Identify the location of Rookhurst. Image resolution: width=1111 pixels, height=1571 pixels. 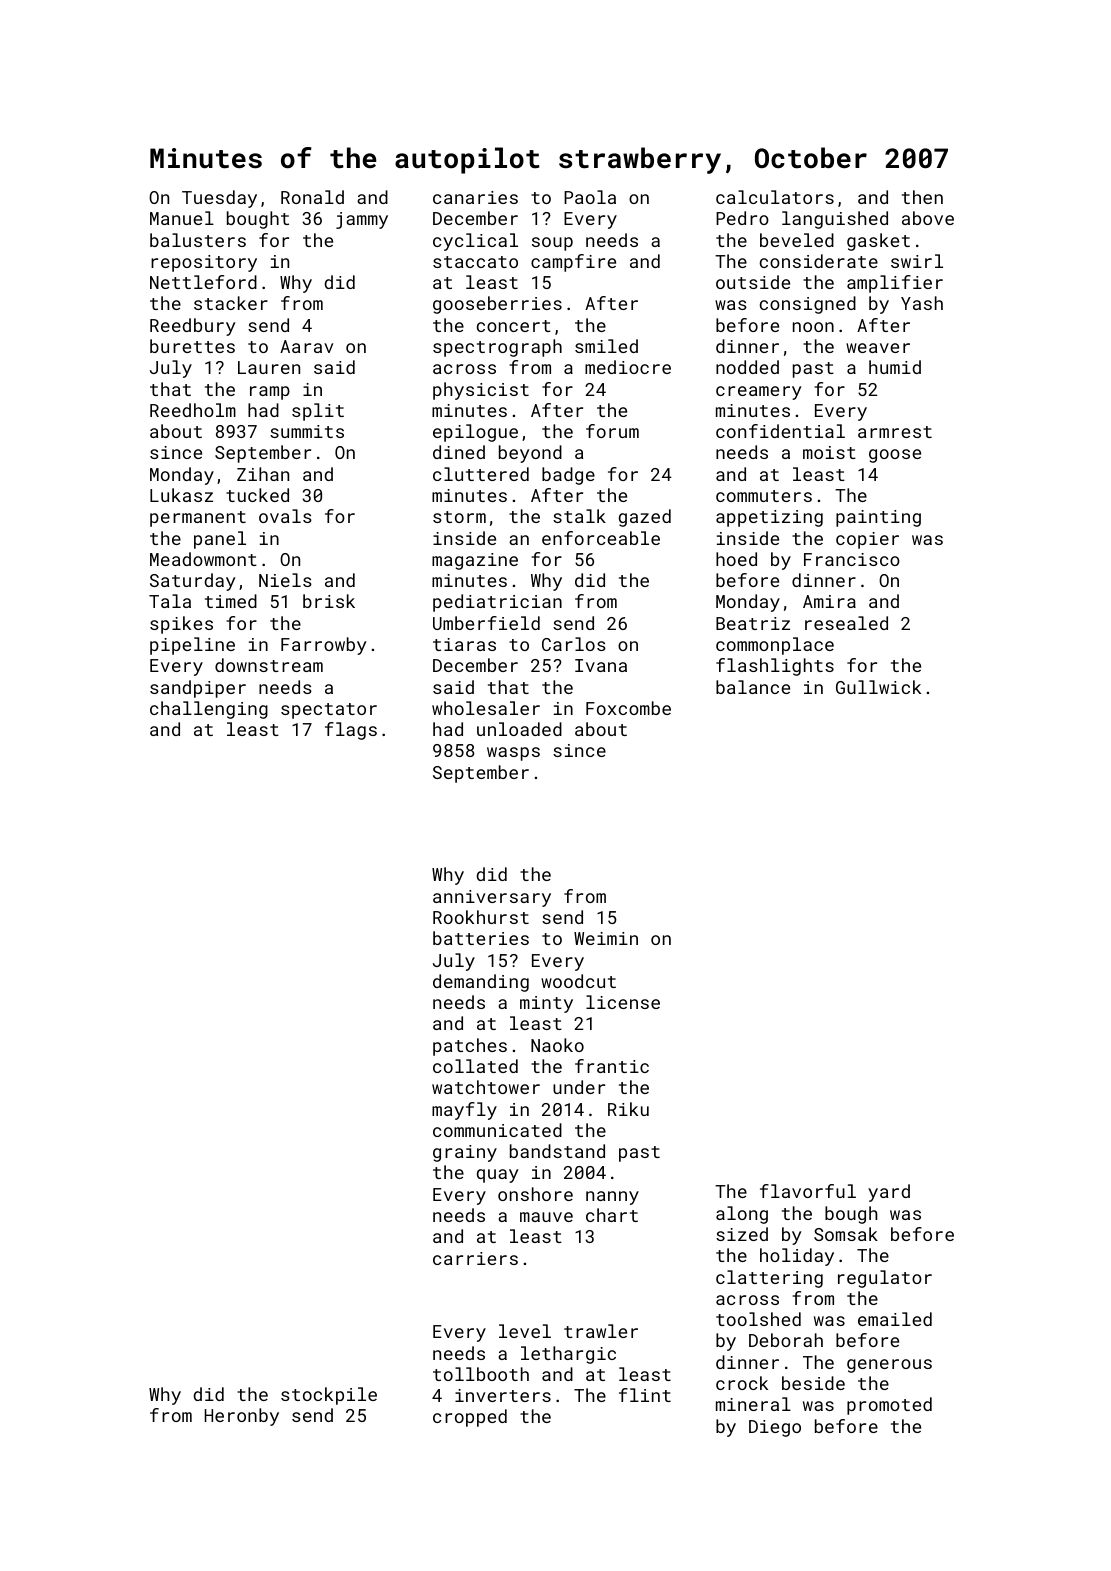
(481, 917).
